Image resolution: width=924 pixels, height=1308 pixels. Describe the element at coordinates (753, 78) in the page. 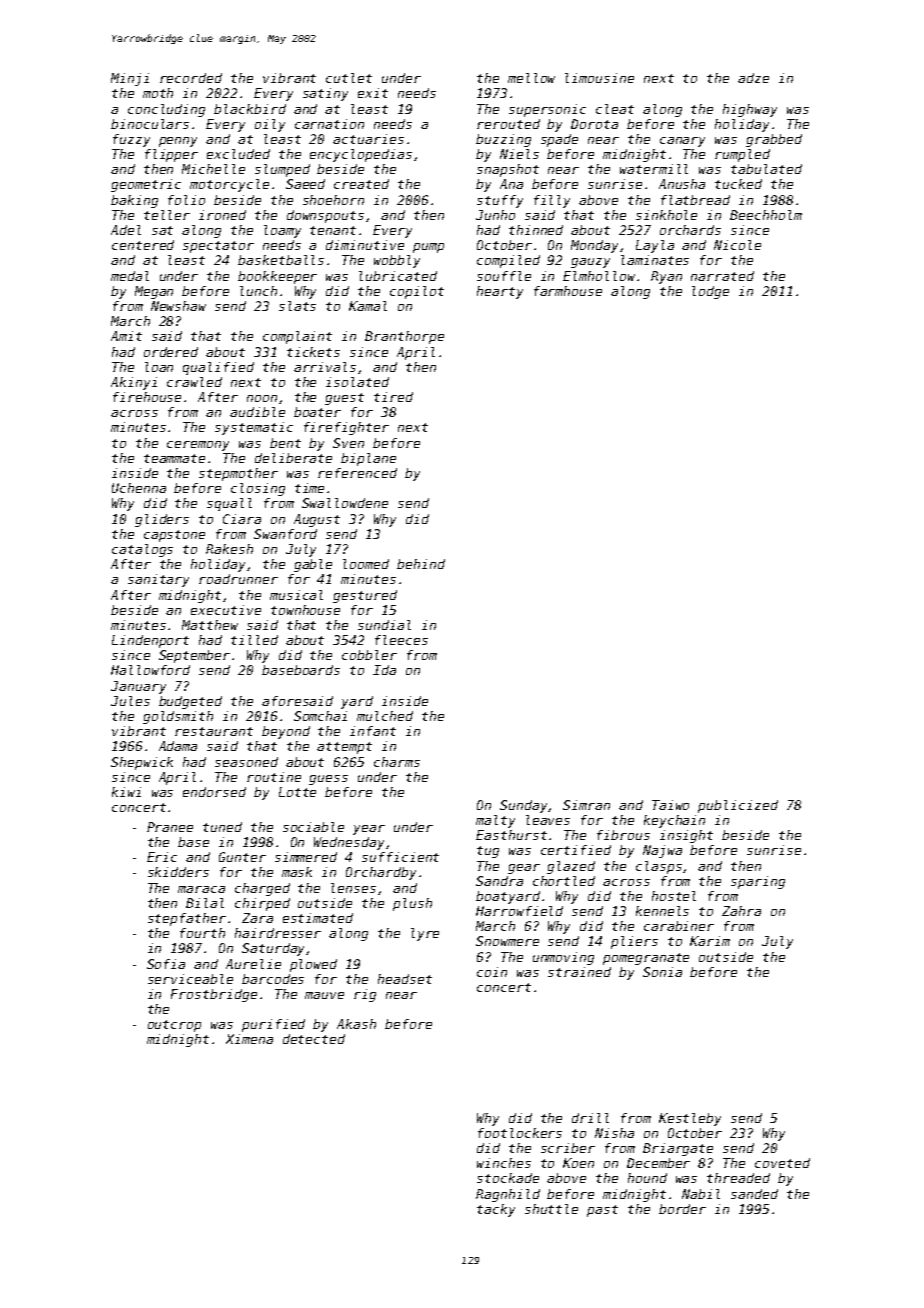

I see `adze` at that location.
